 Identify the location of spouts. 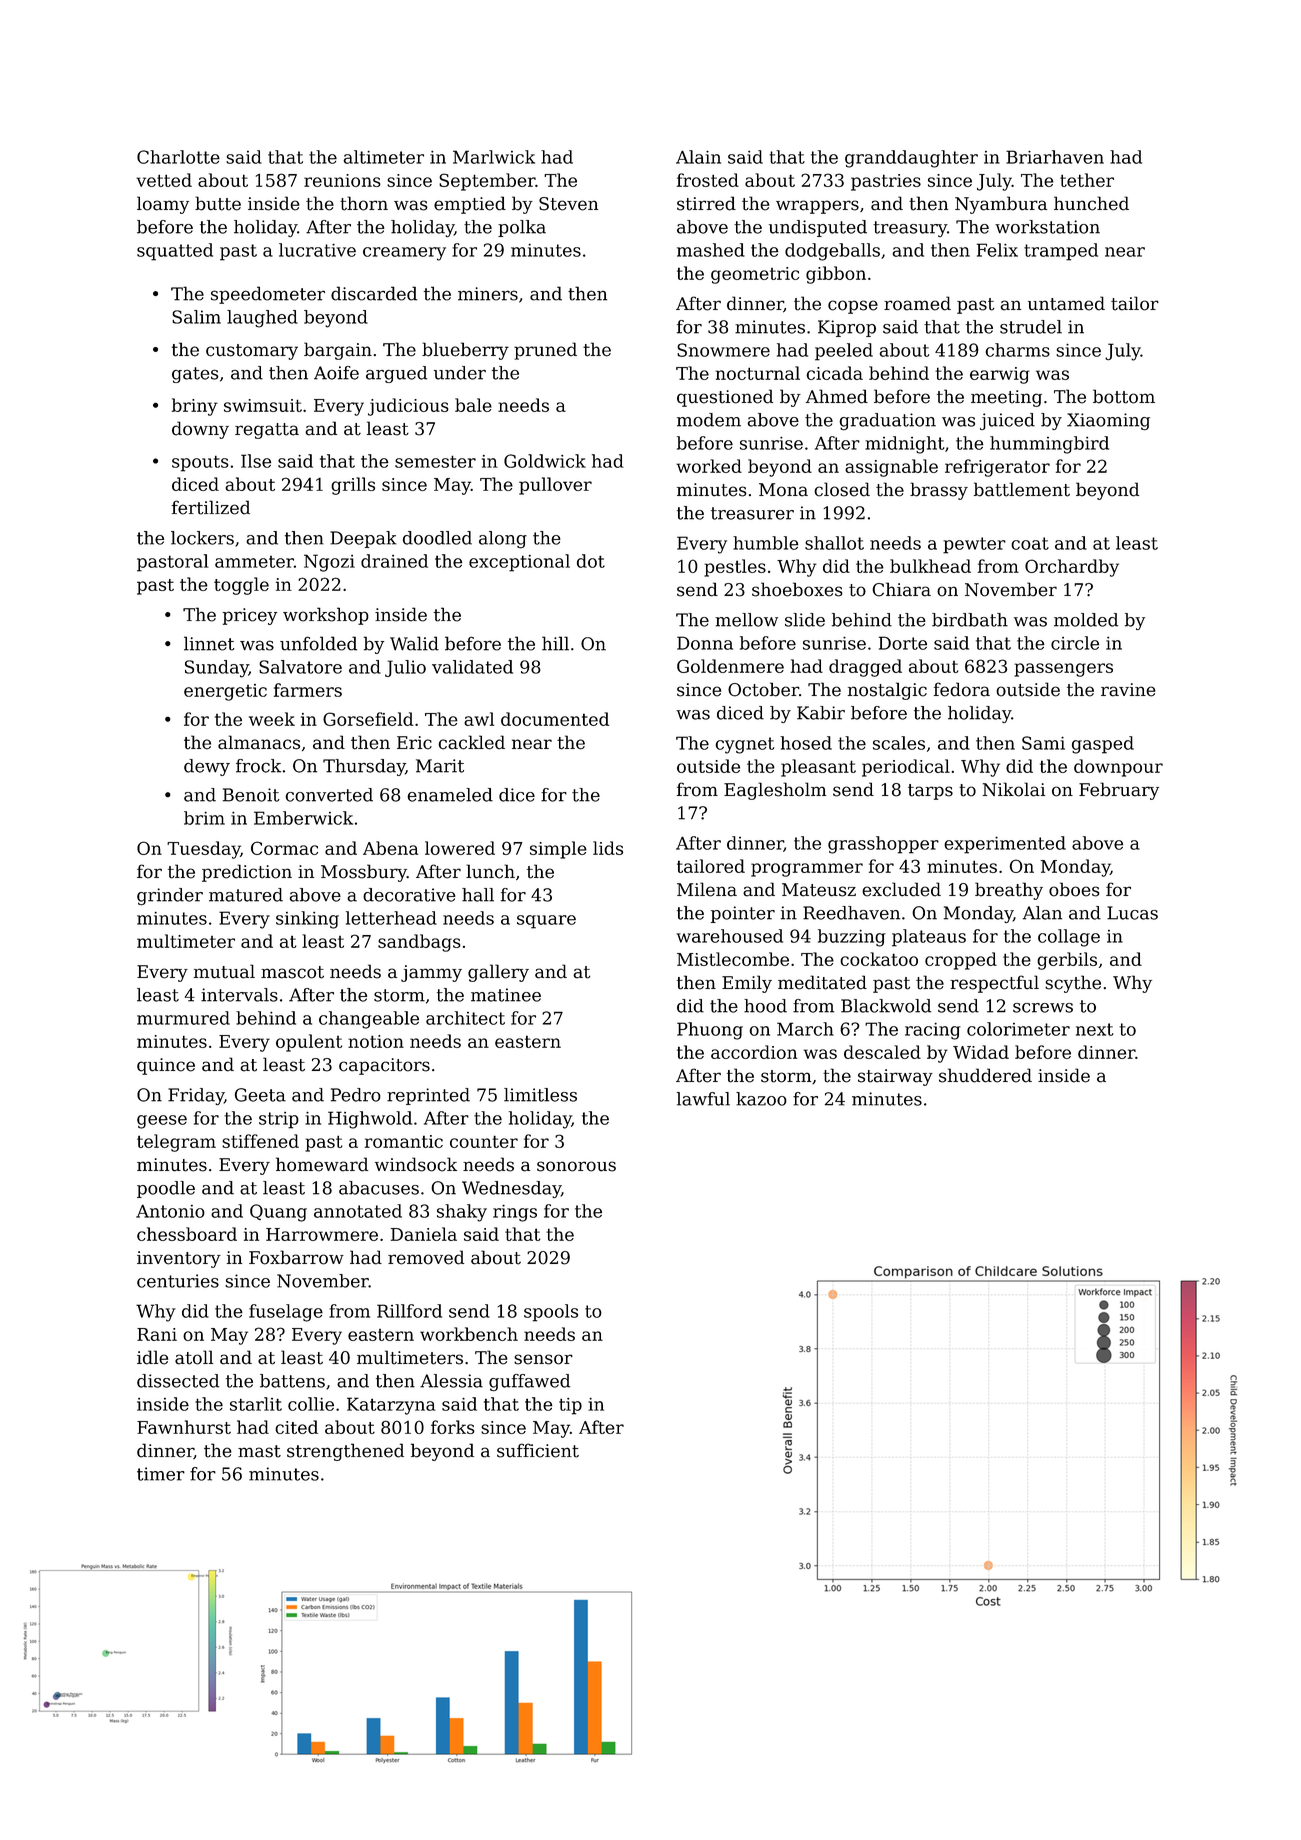
(200, 463).
